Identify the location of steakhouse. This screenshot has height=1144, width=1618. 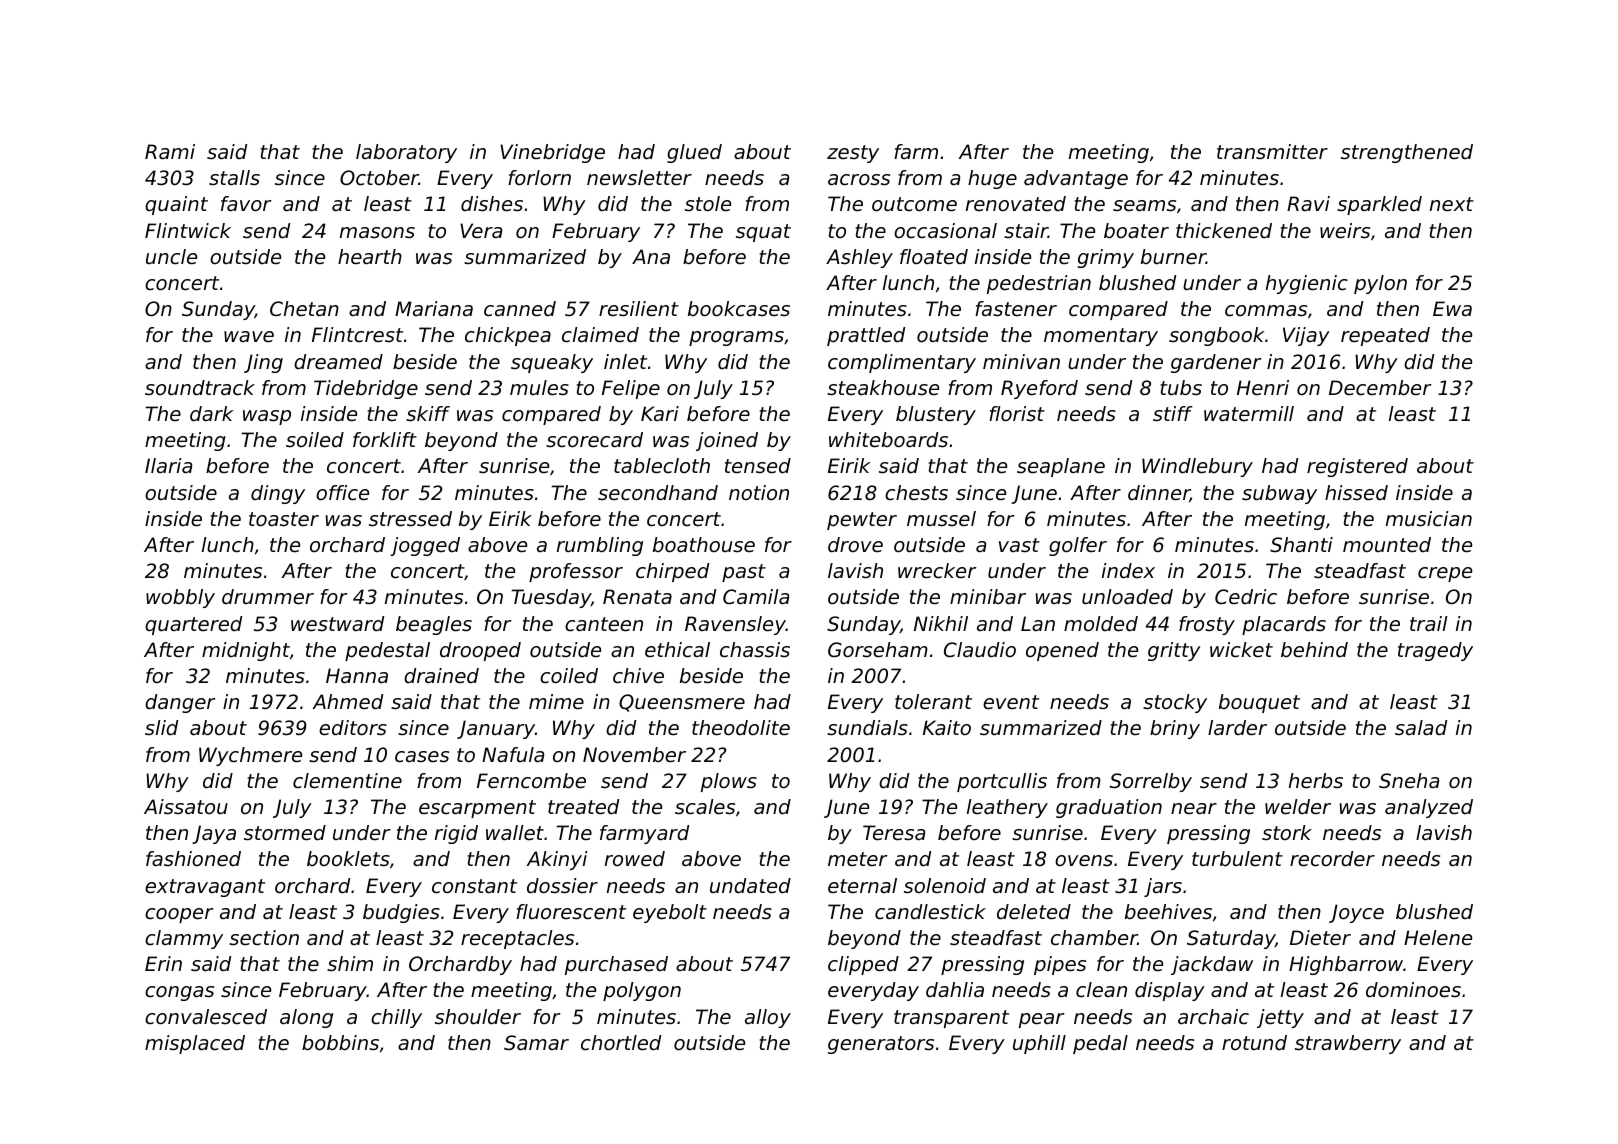
(883, 388).
